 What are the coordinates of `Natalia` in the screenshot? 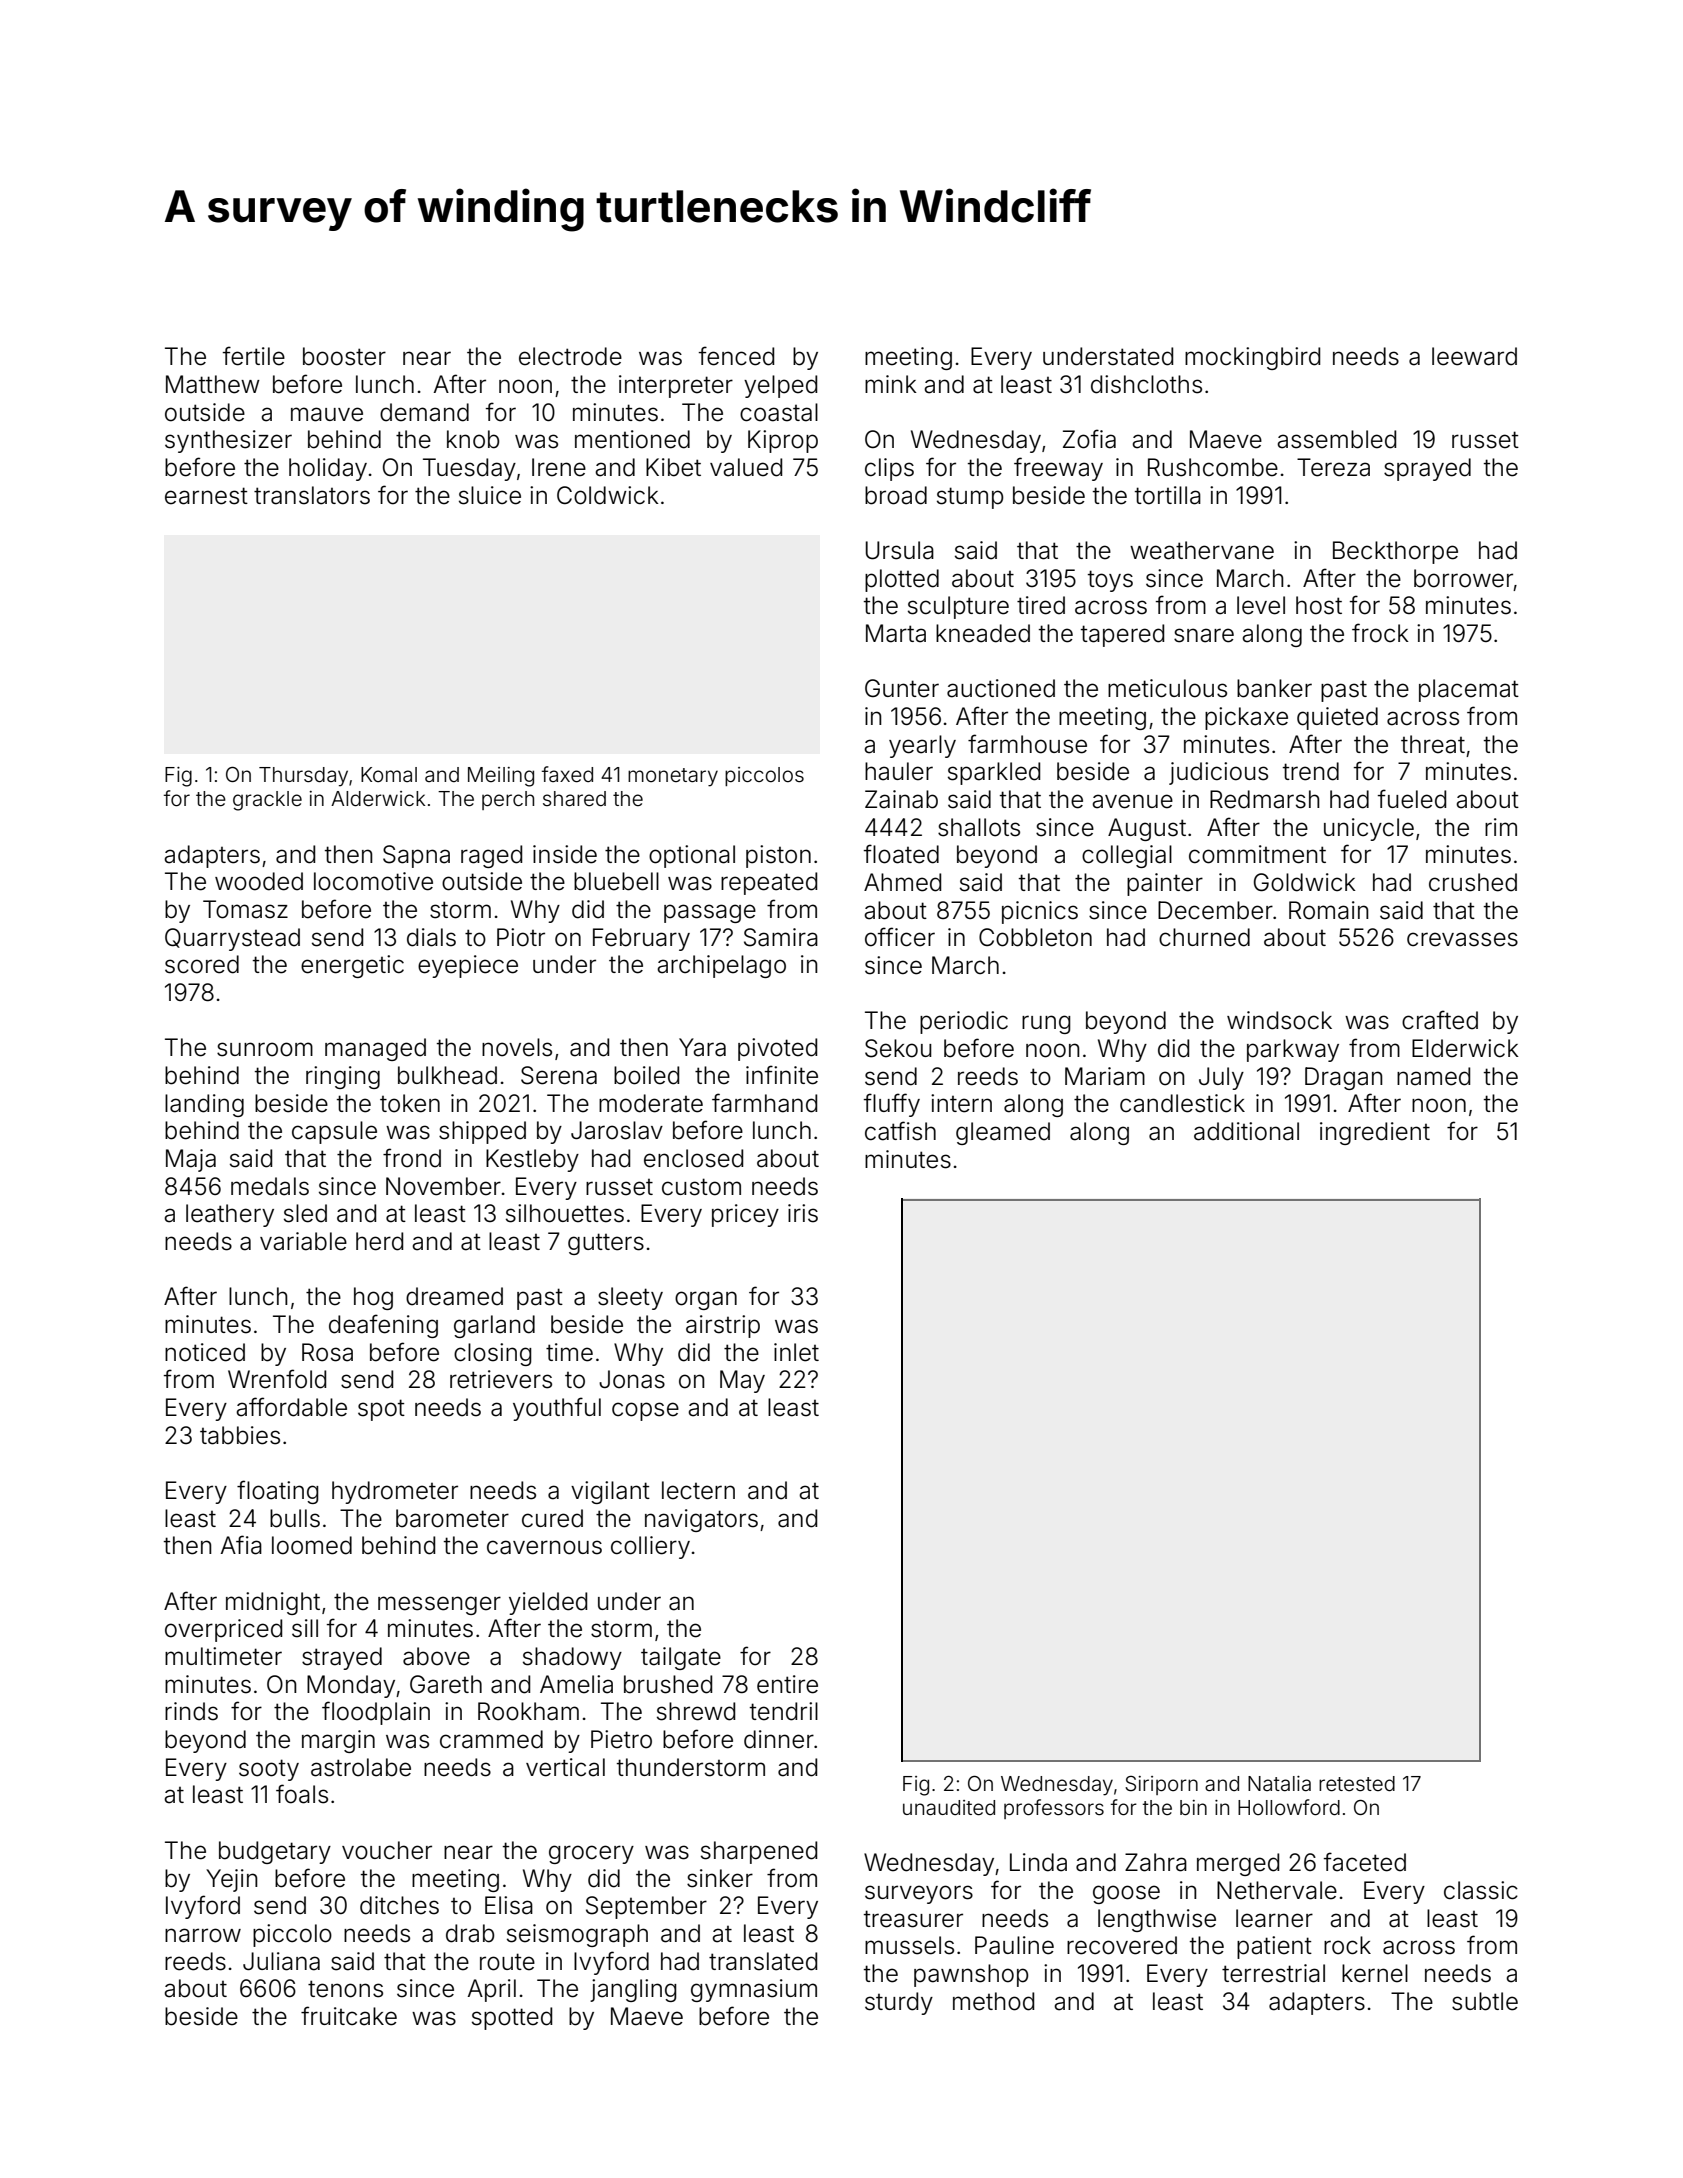 It's located at (1279, 1783).
